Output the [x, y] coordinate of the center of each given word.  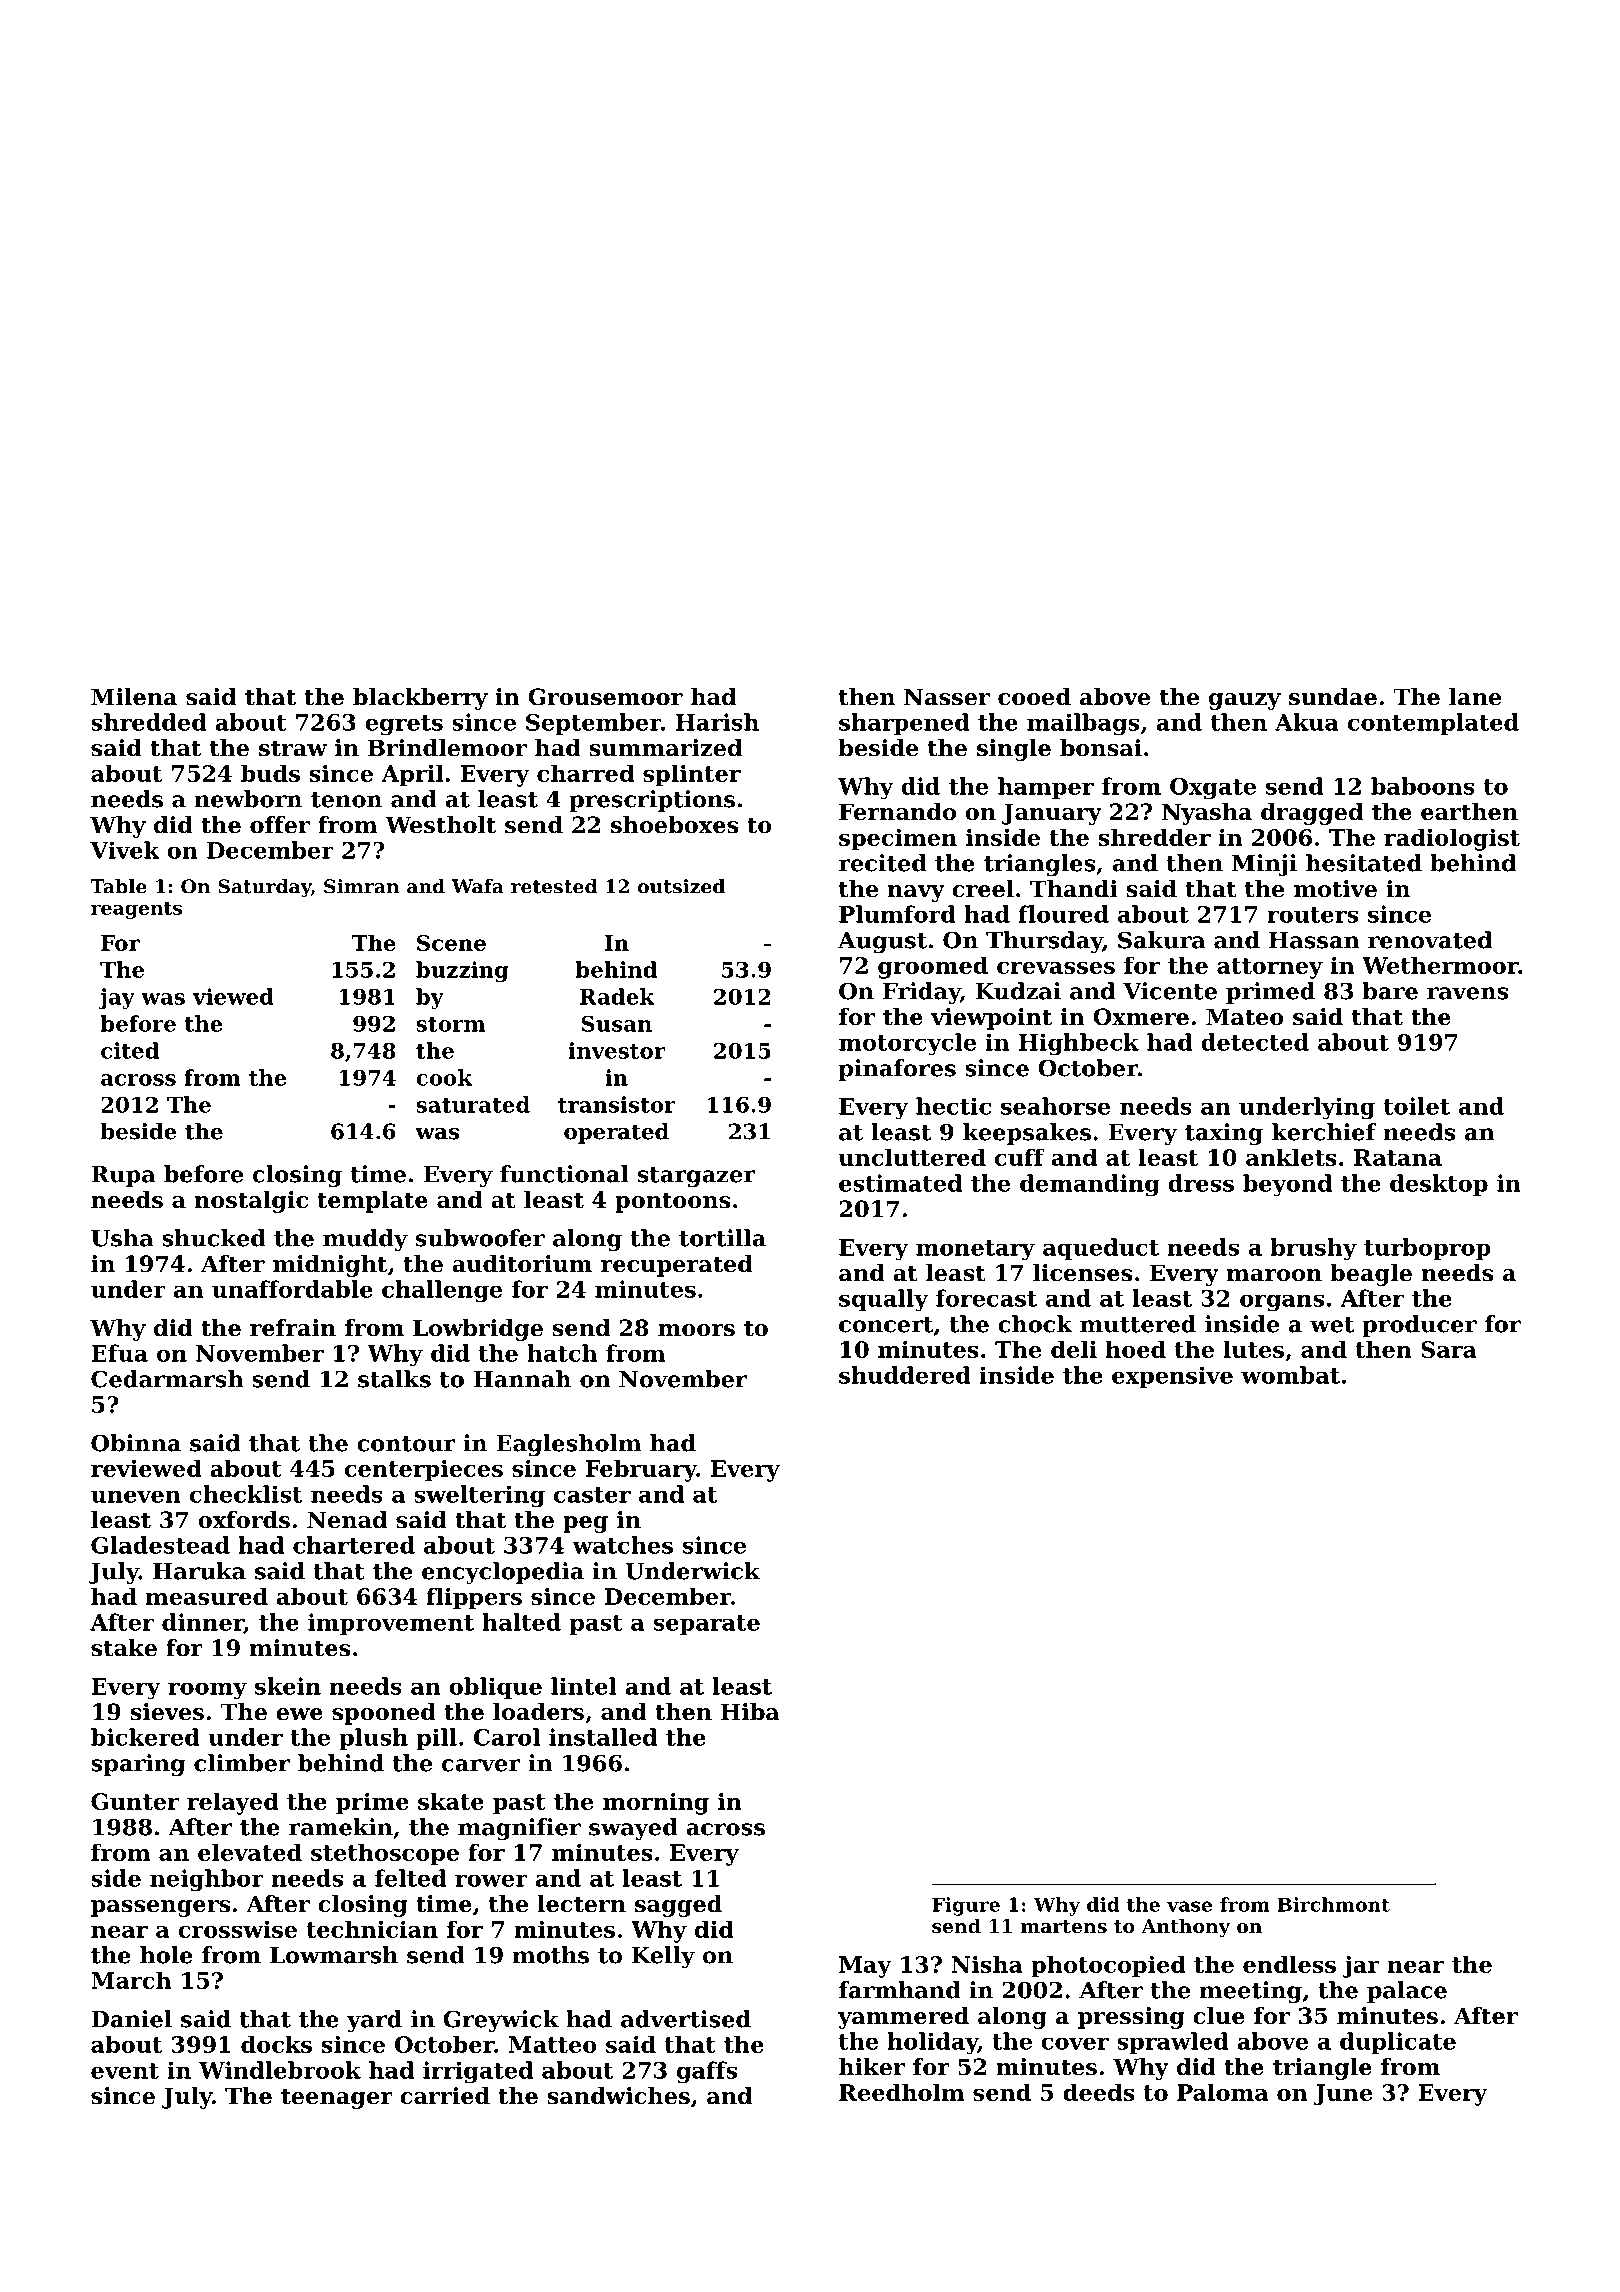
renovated [1430, 940]
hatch [562, 1353]
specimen [898, 839]
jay [116, 998]
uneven [136, 1496]
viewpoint [991, 1019]
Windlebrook [280, 2070]
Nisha [987, 1964]
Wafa [477, 886]
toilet [1417, 1106]
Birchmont [1333, 1904]
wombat [1290, 1375]
